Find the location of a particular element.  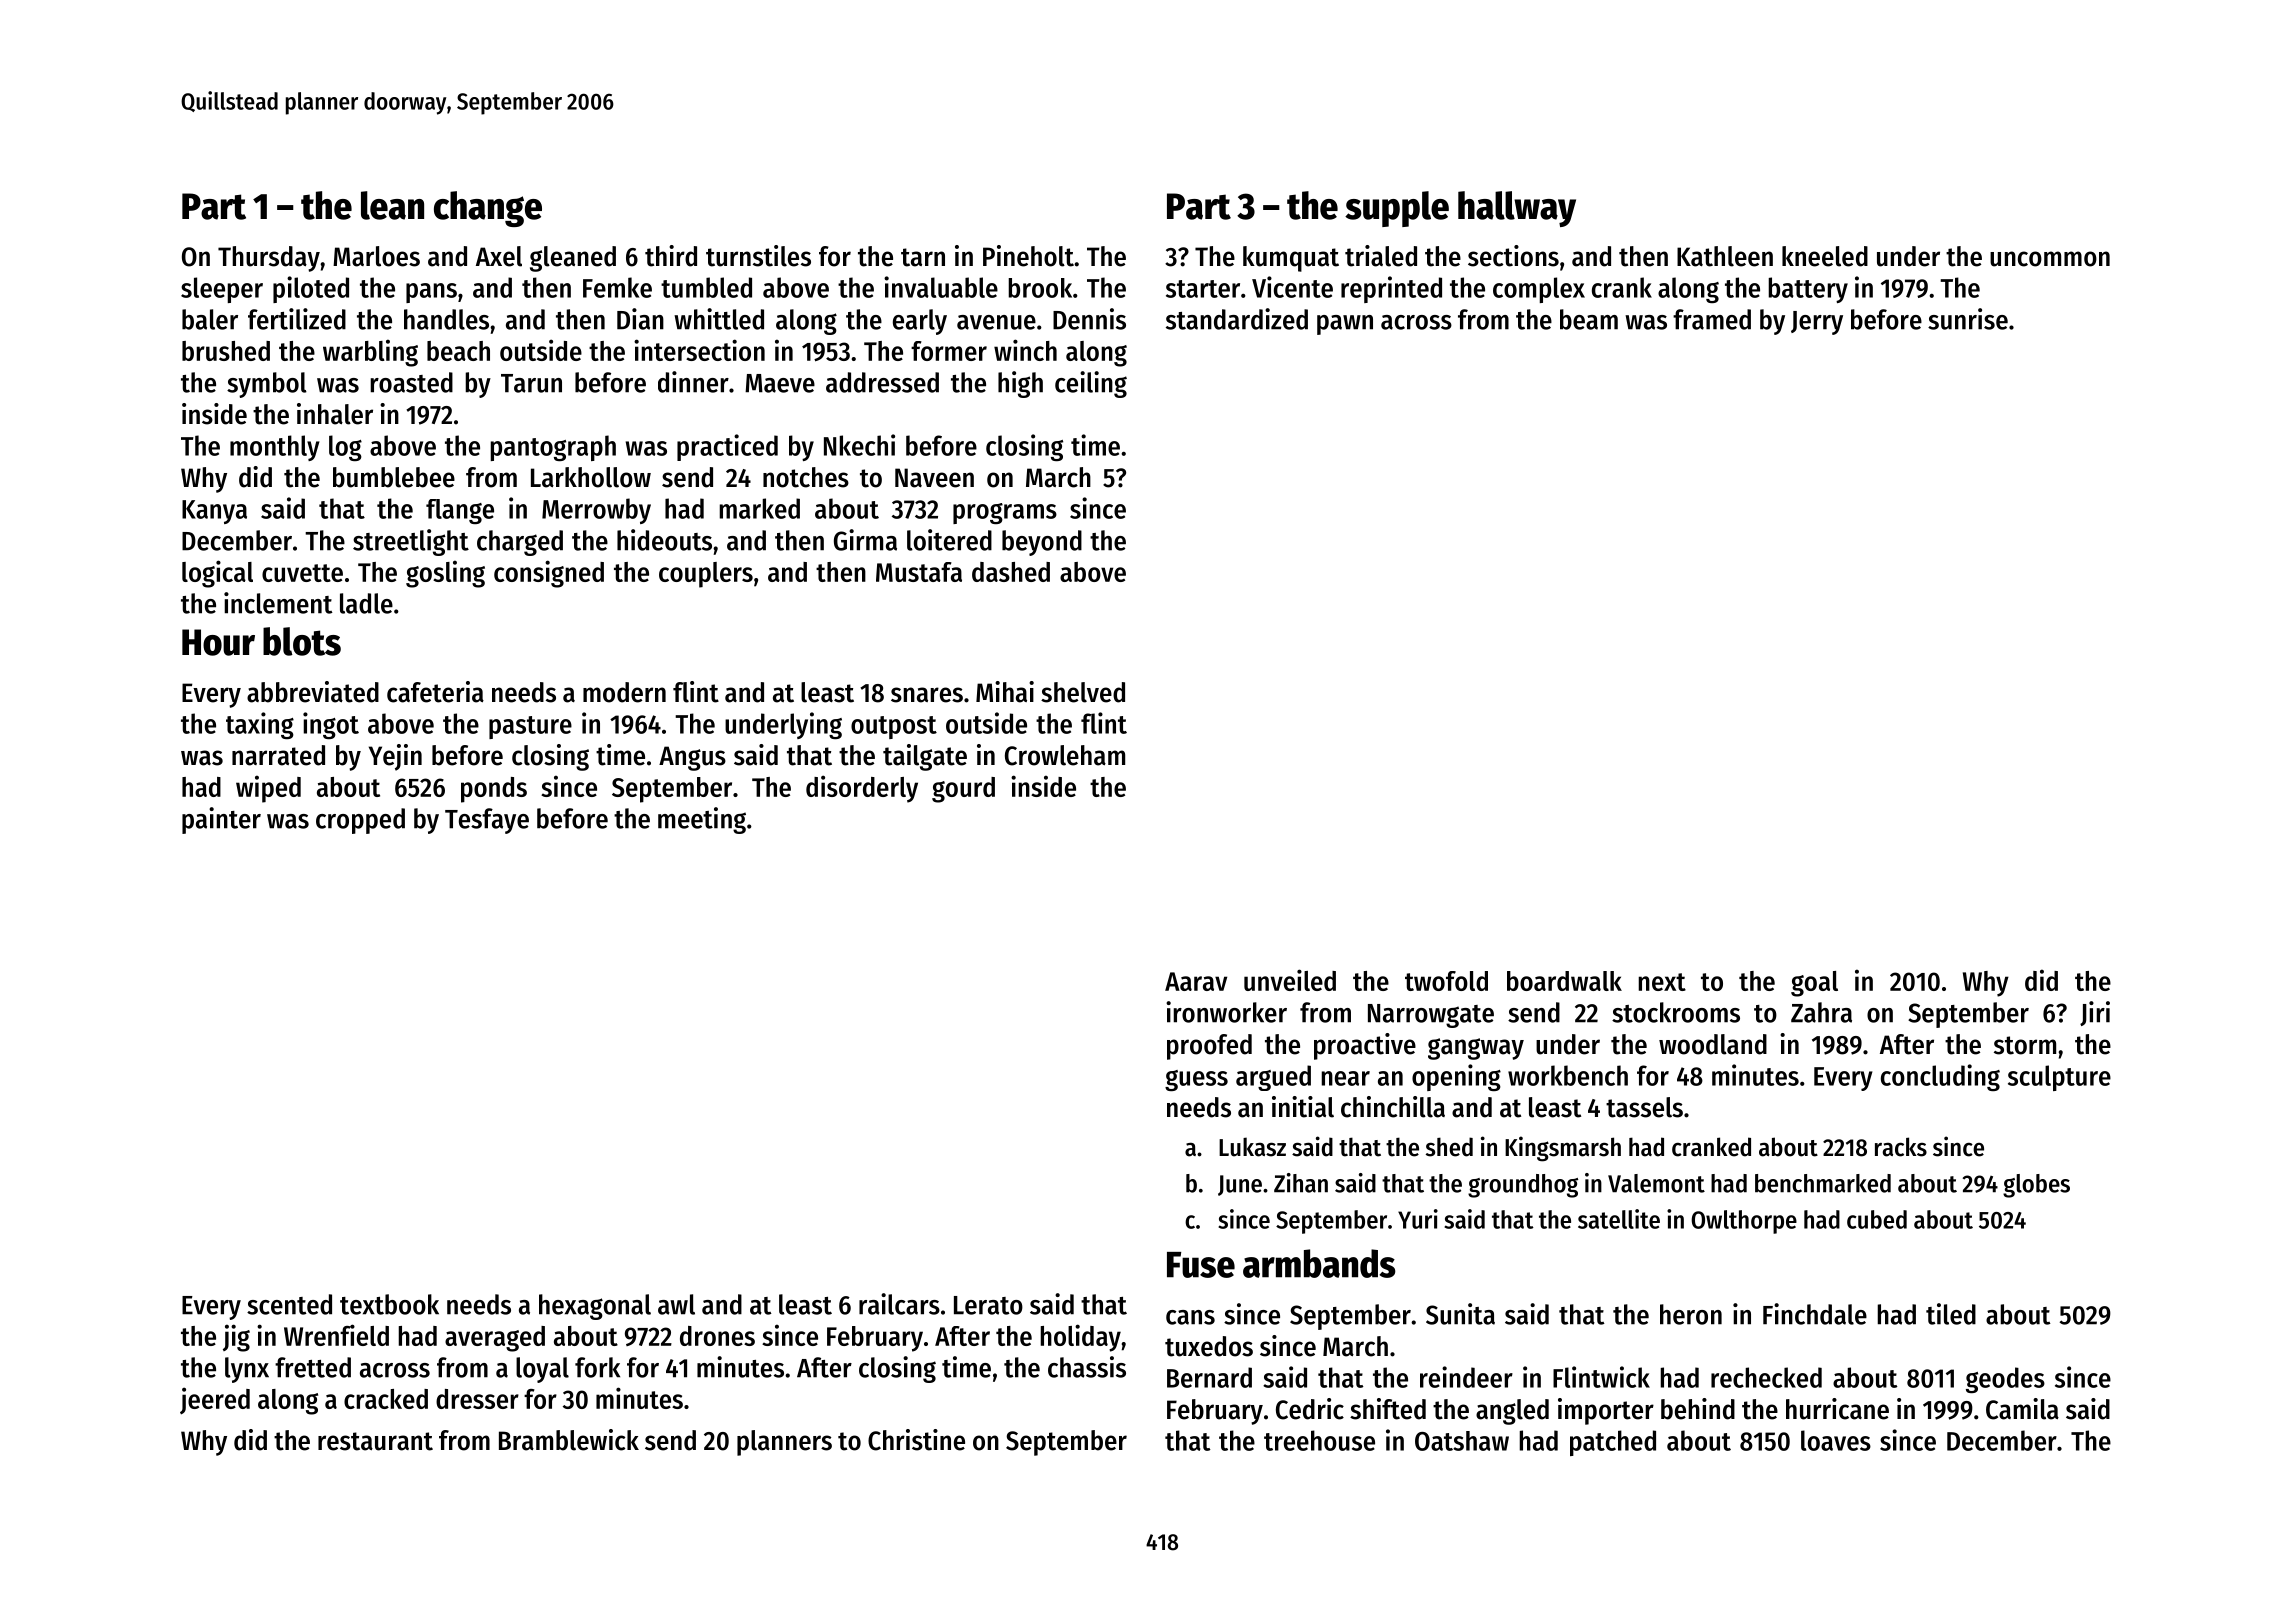

Finchdale is located at coordinates (1815, 1314).
